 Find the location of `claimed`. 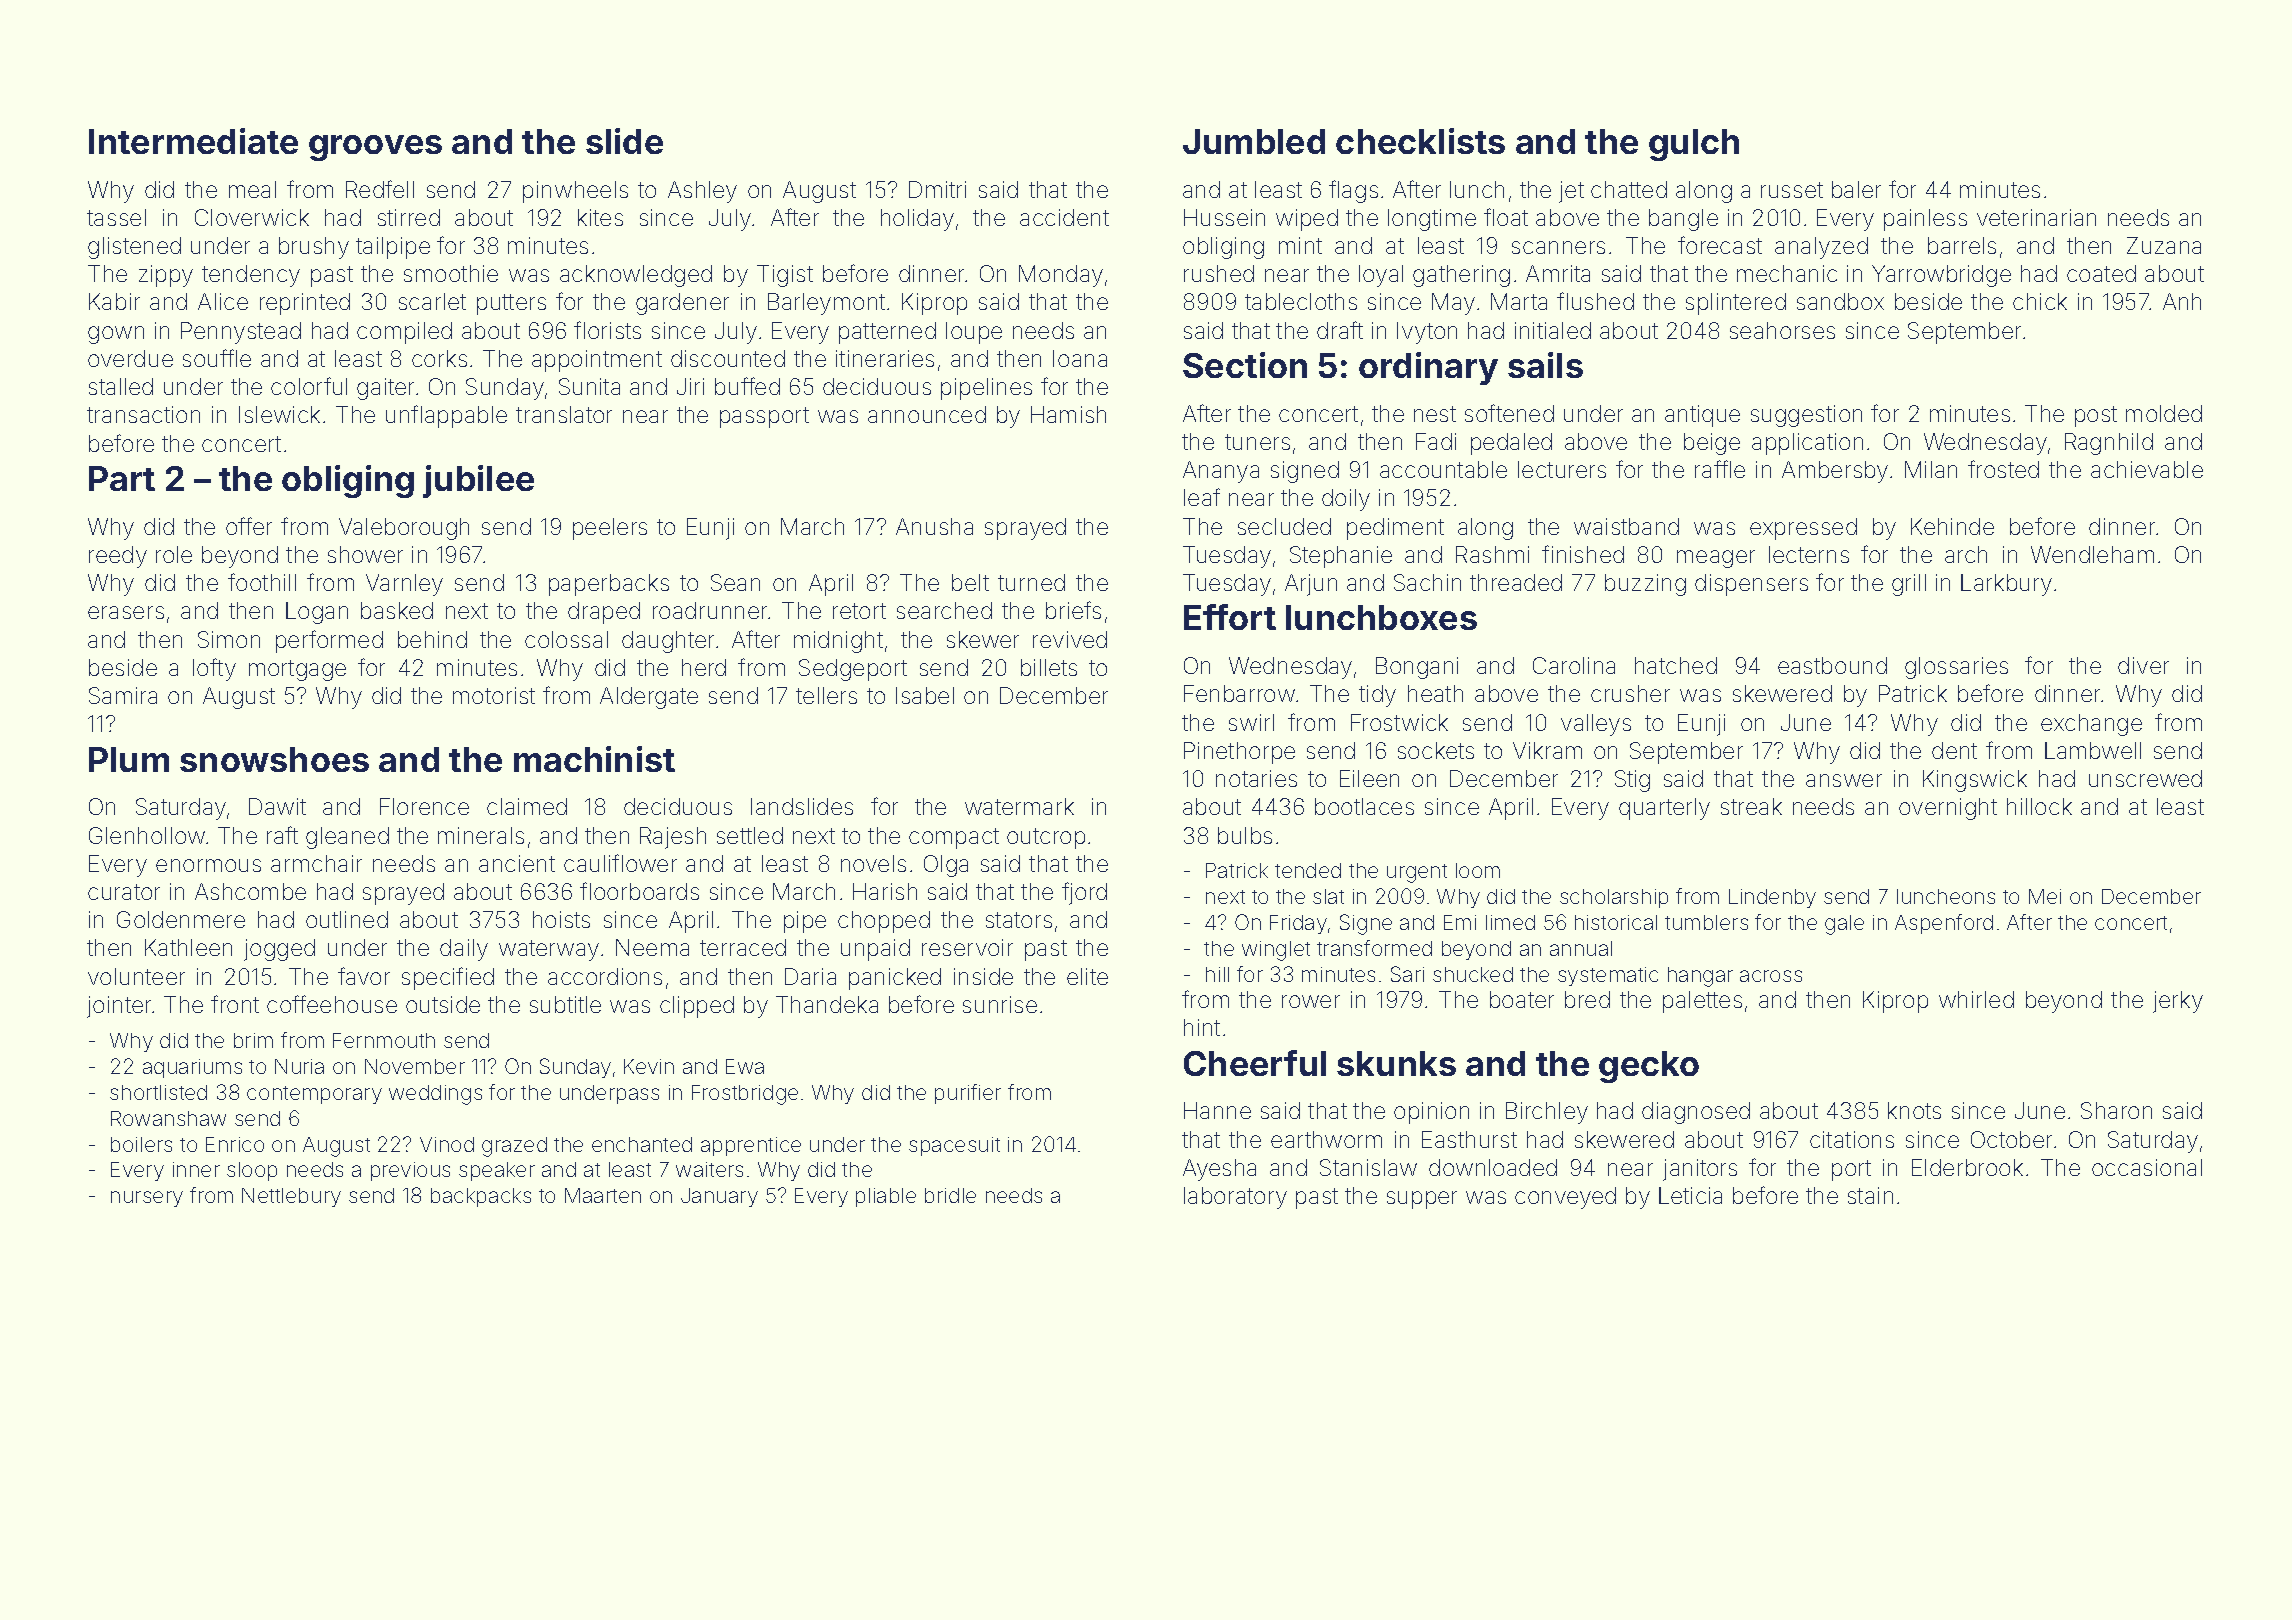

claimed is located at coordinates (527, 806).
